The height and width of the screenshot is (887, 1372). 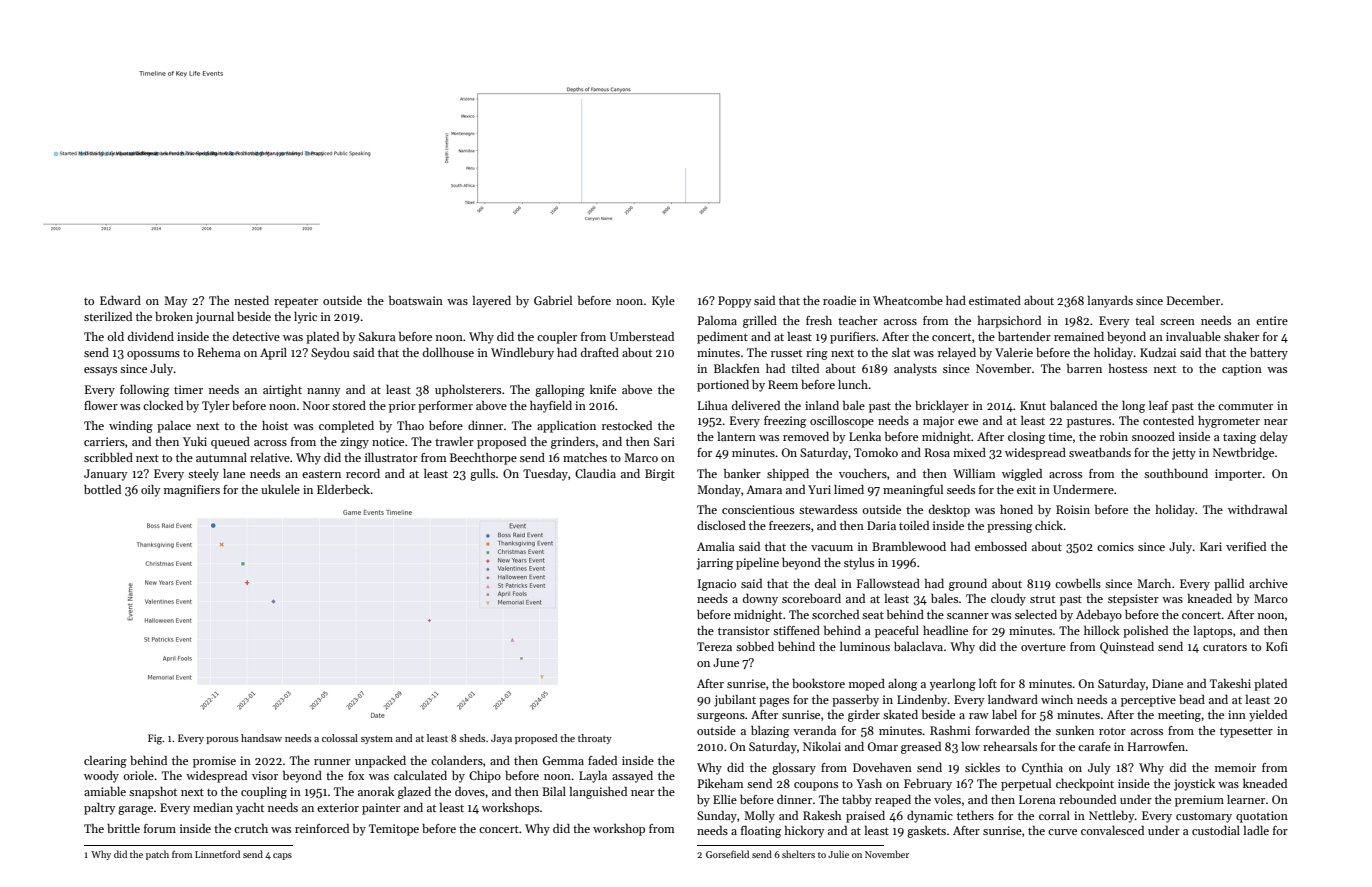 What do you see at coordinates (968, 616) in the screenshot?
I see `scanner` at bounding box center [968, 616].
